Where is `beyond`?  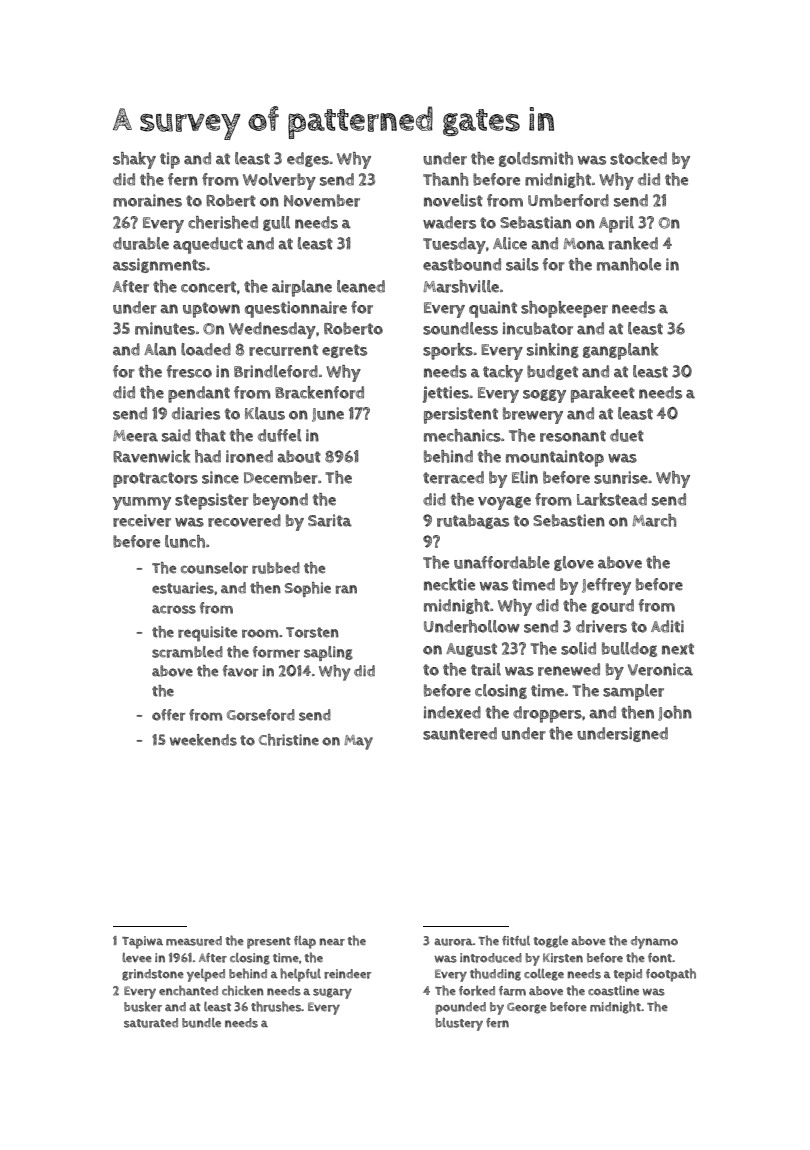 beyond is located at coordinates (280, 501).
